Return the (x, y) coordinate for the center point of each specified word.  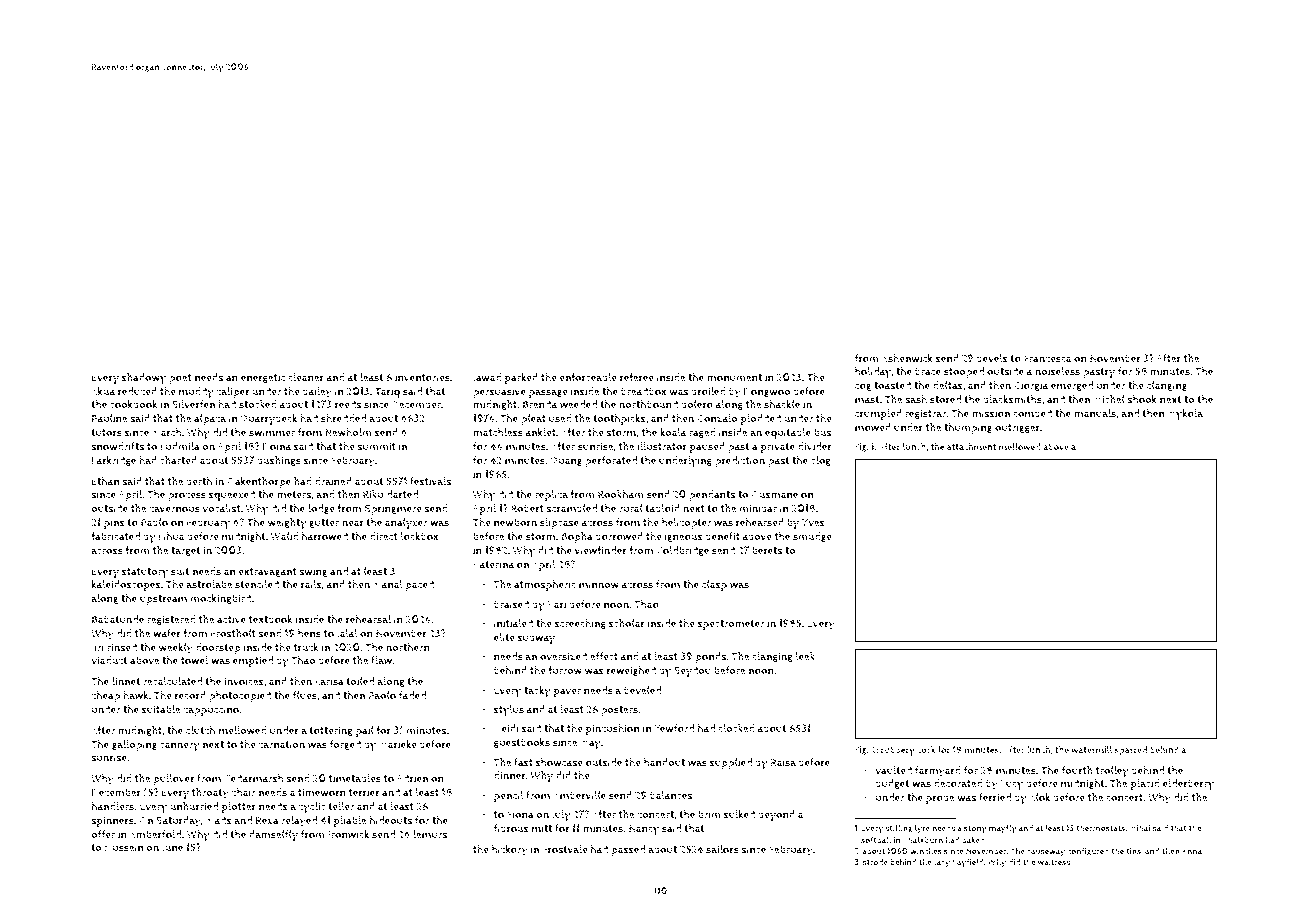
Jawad (487, 378)
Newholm (348, 432)
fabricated (115, 536)
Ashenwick (907, 358)
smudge (812, 537)
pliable (350, 821)
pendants (712, 495)
